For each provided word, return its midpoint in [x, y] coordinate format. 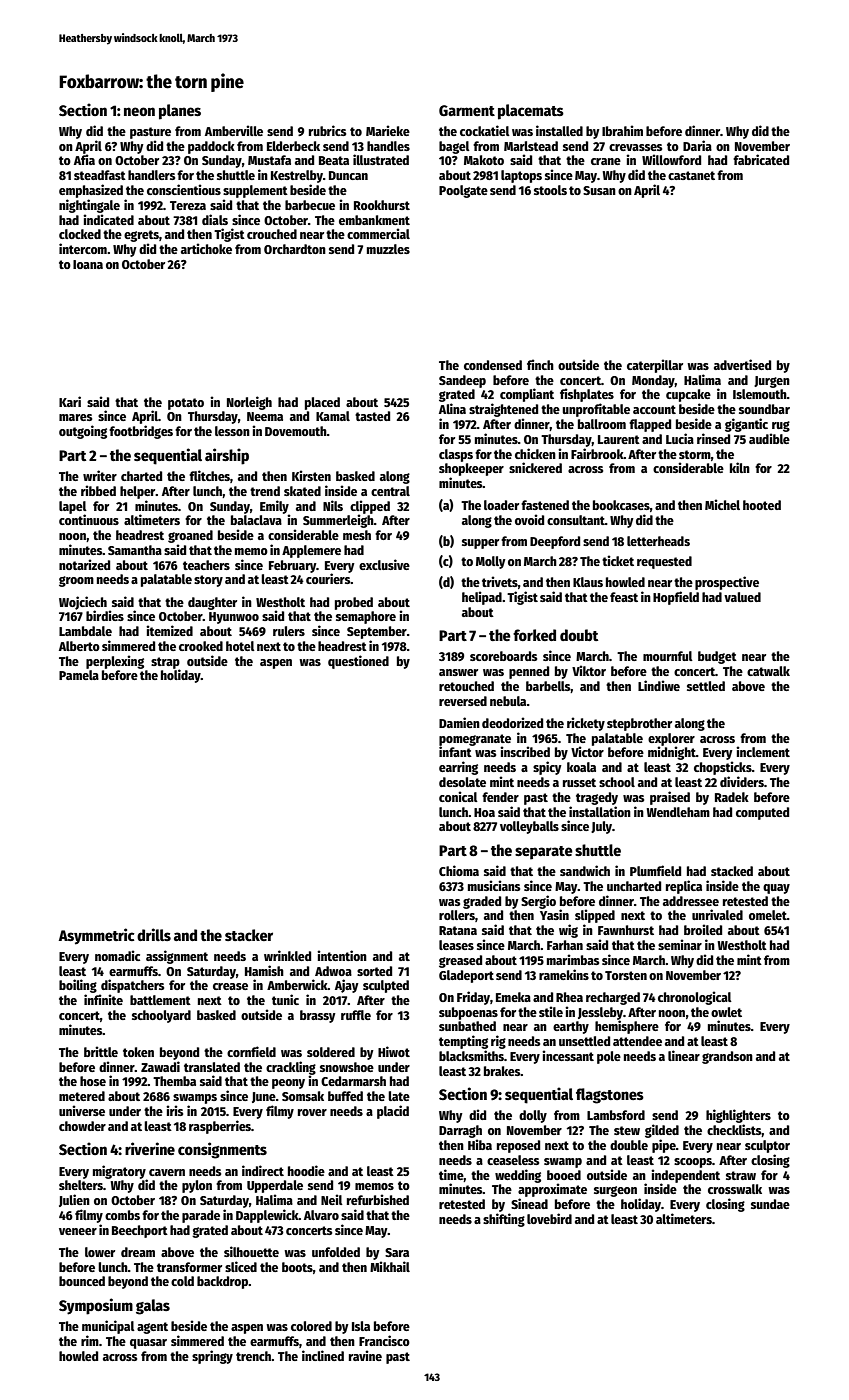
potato [186, 404]
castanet [691, 175]
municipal [108, 1327]
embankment [374, 220]
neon [139, 111]
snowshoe [347, 1067]
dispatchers [132, 986]
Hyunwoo [234, 618]
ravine [365, 1355]
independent [685, 1176]
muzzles [388, 249]
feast [624, 597]
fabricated [761, 159]
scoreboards [503, 656]
